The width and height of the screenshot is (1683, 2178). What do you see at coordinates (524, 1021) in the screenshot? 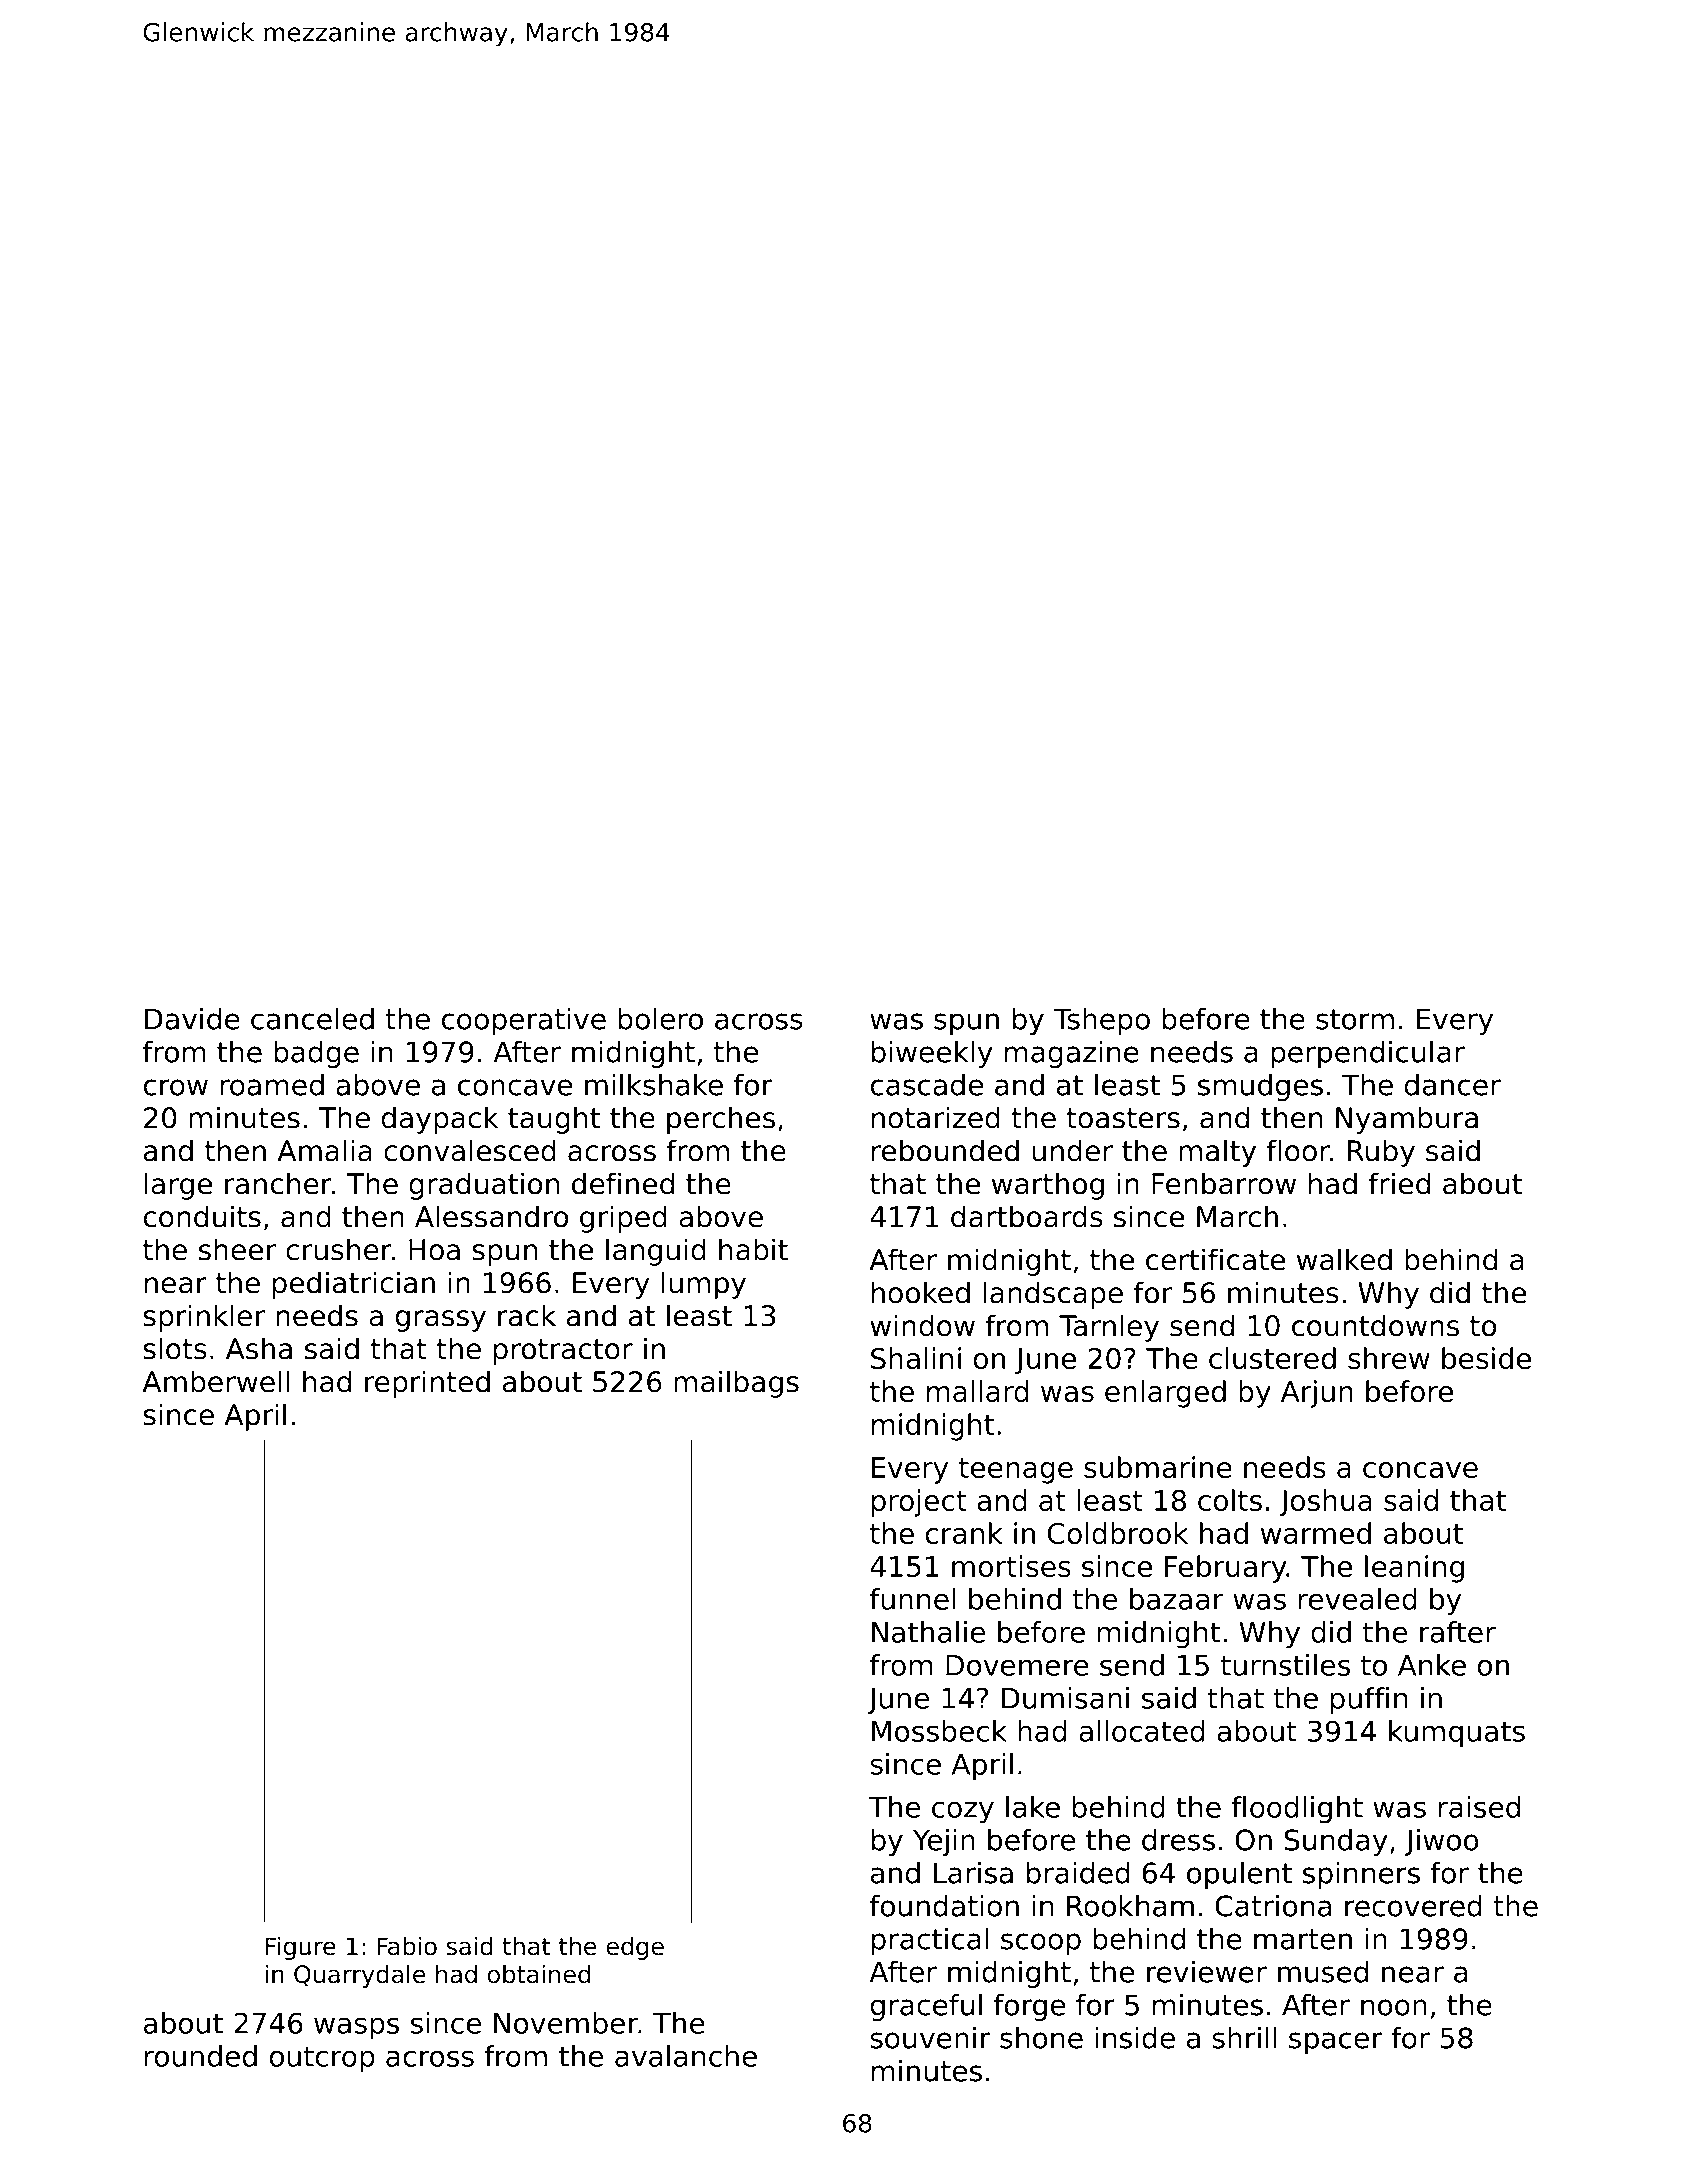
I see `cooperative` at bounding box center [524, 1021].
